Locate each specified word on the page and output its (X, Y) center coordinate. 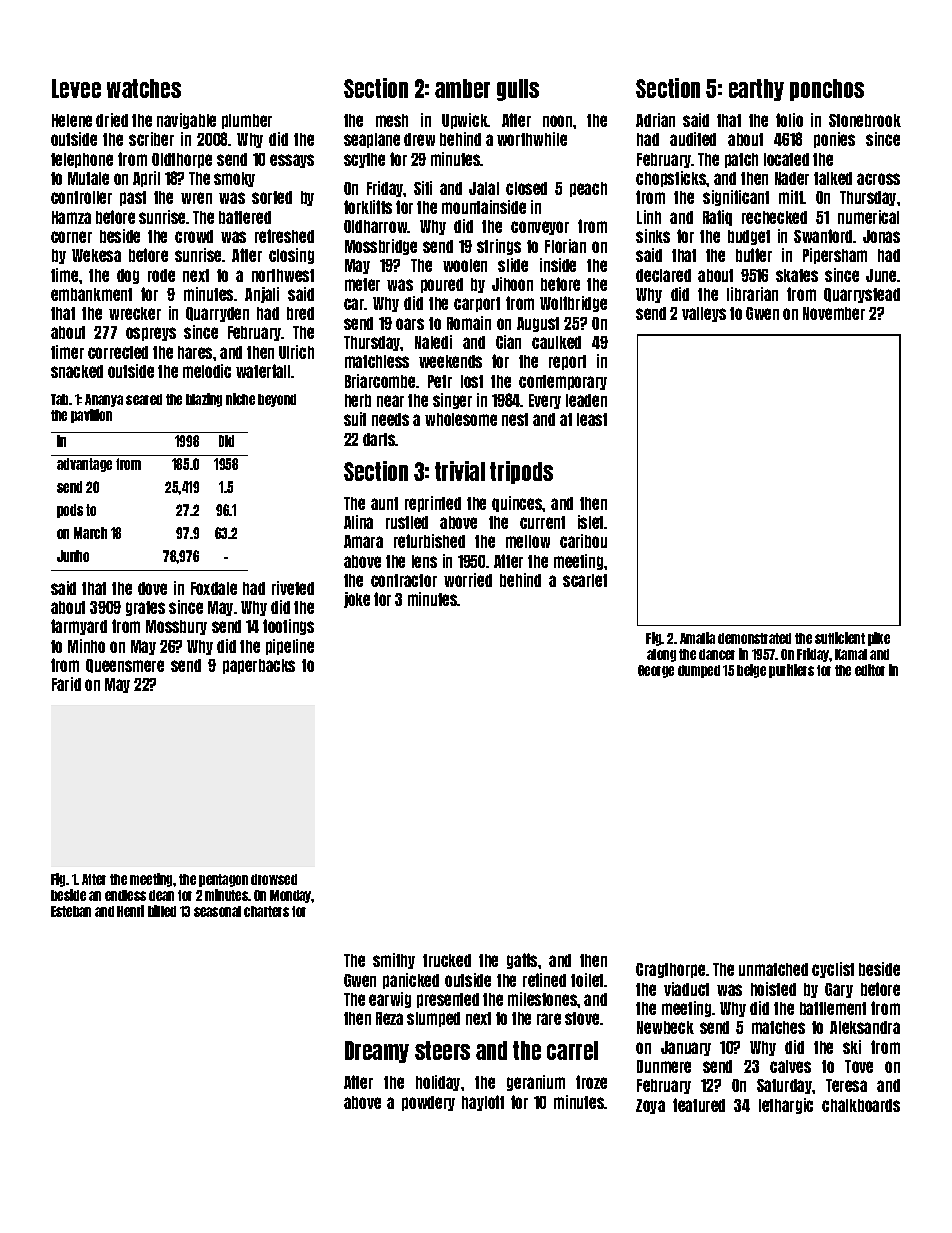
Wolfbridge (573, 304)
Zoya (650, 1106)
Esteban (71, 911)
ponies (834, 140)
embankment (91, 294)
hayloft (483, 1103)
